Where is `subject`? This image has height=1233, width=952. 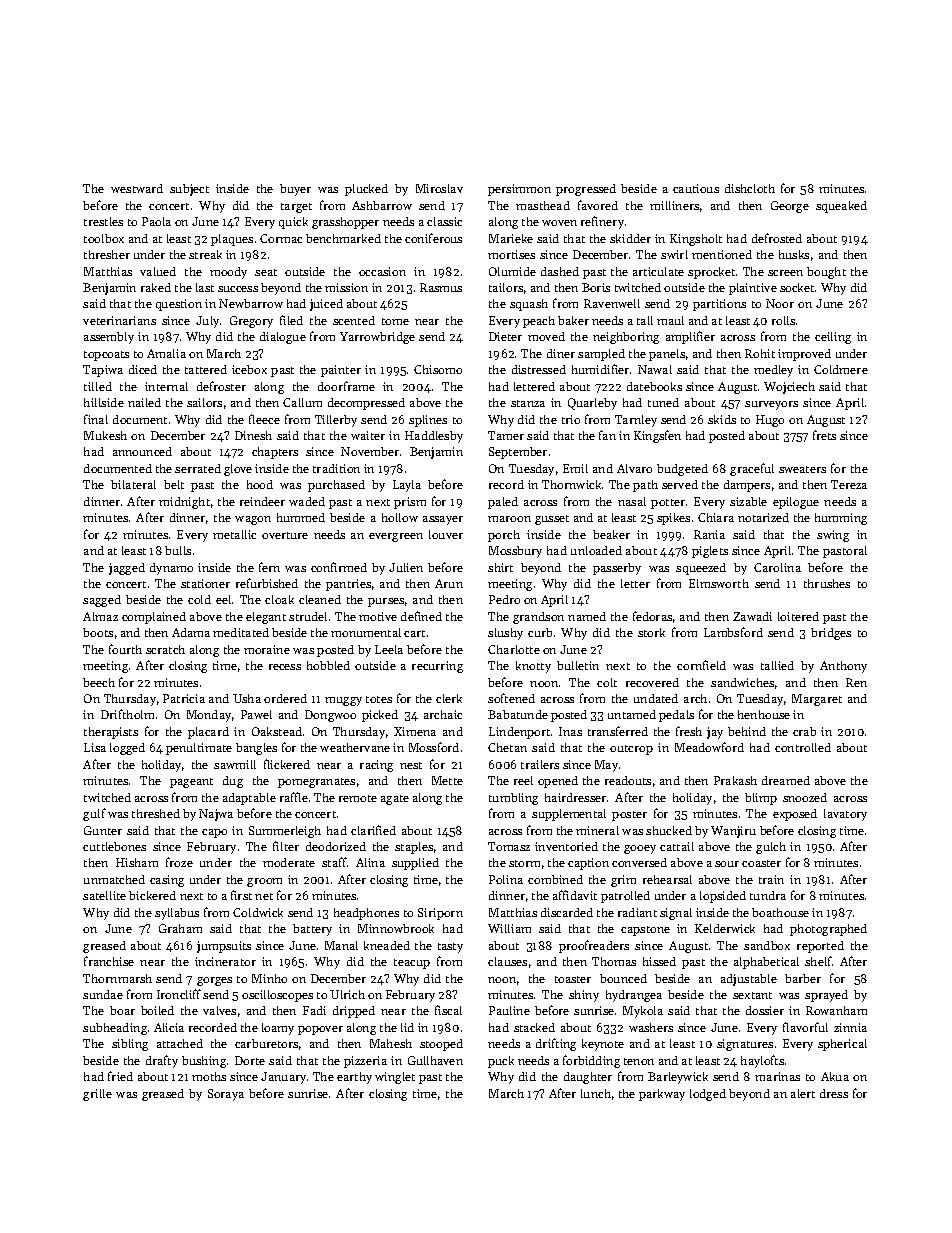 subject is located at coordinates (189, 190).
